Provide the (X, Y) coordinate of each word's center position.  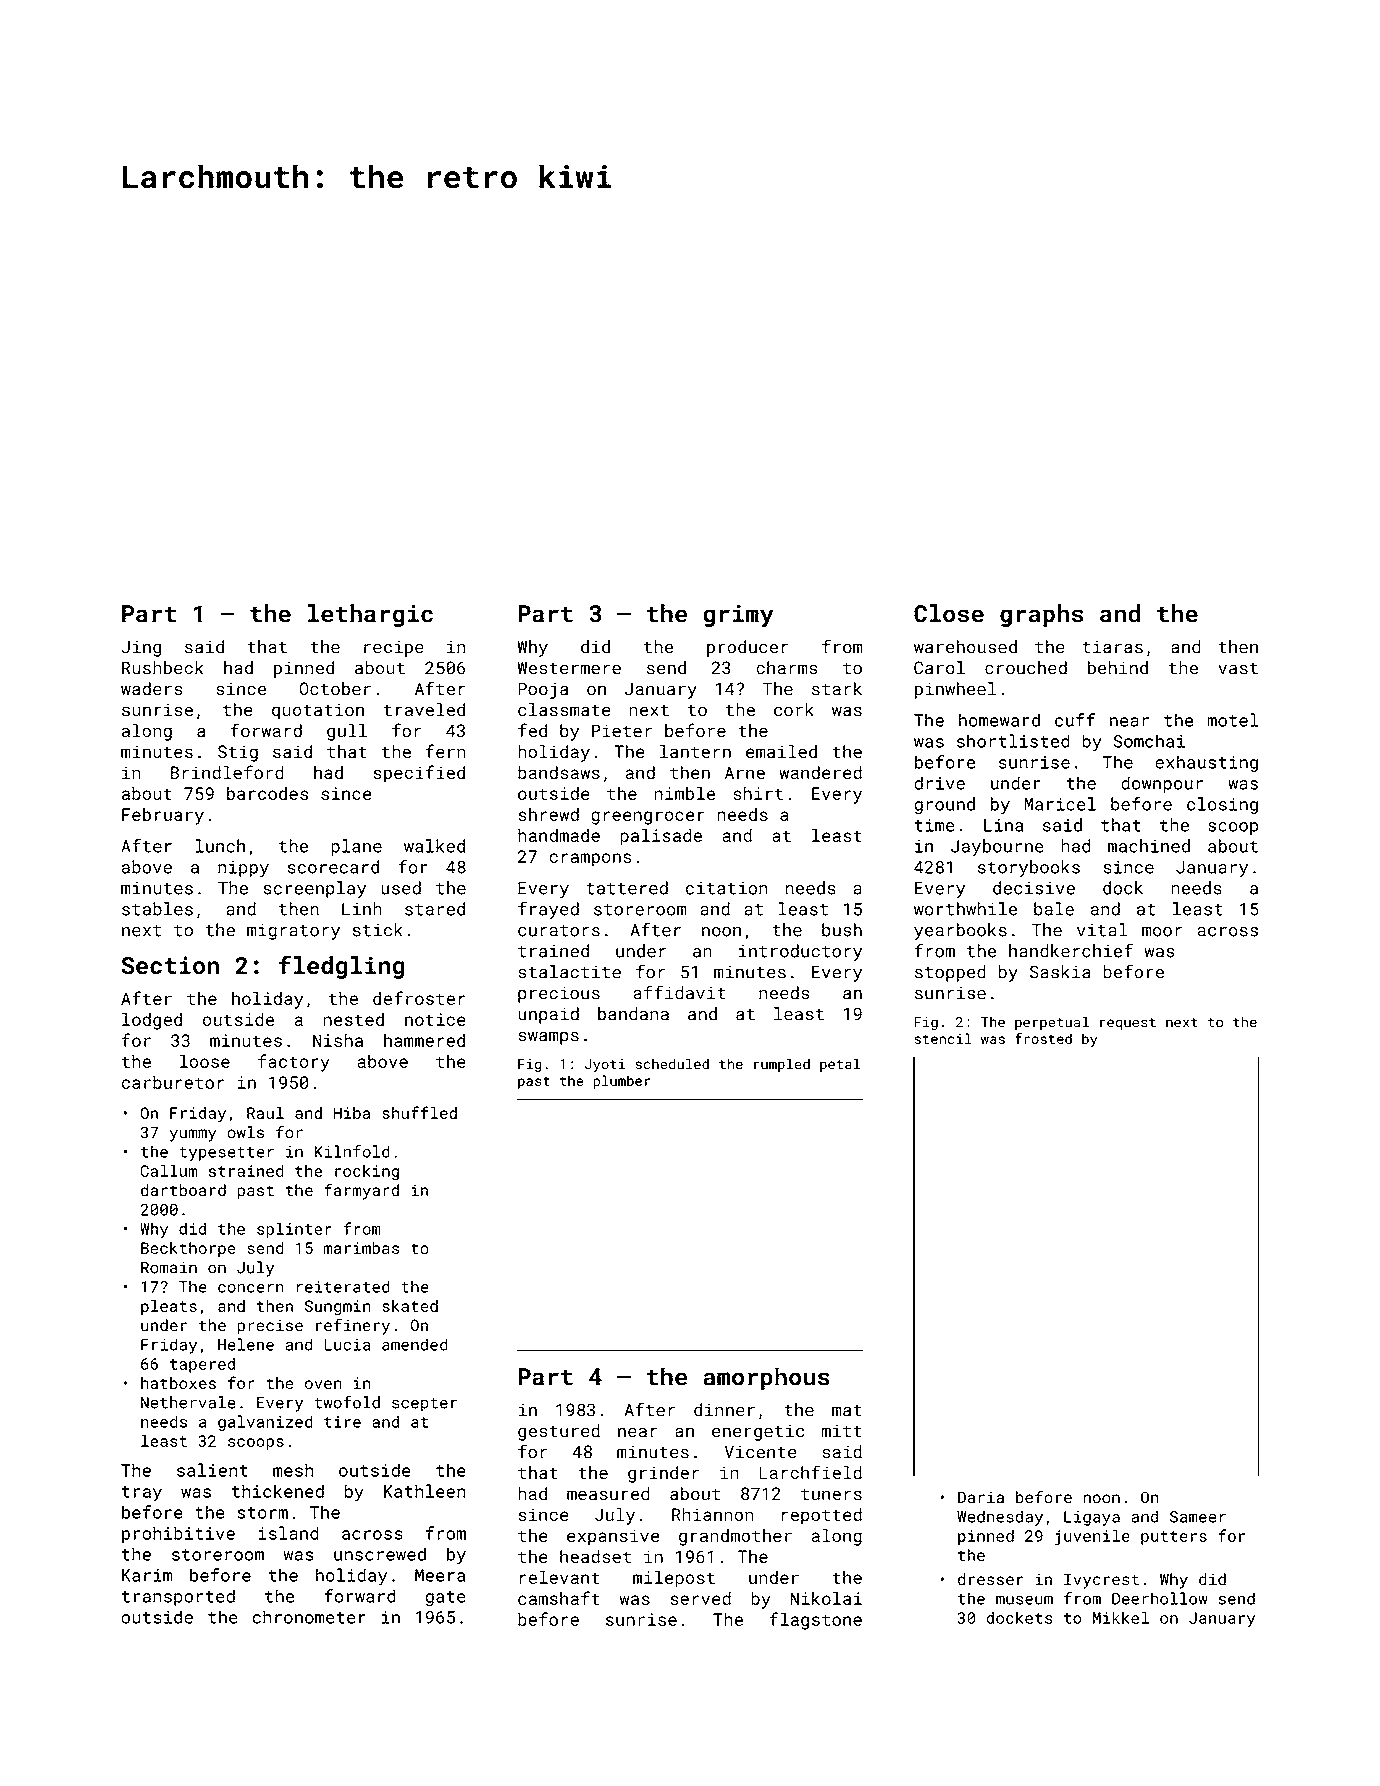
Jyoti (605, 1065)
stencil (943, 1038)
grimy (738, 616)
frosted (1043, 1038)
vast (1238, 668)
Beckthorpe (188, 1250)
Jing (141, 648)
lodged (152, 1021)
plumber (621, 1082)
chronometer (309, 1617)
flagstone (816, 1621)
